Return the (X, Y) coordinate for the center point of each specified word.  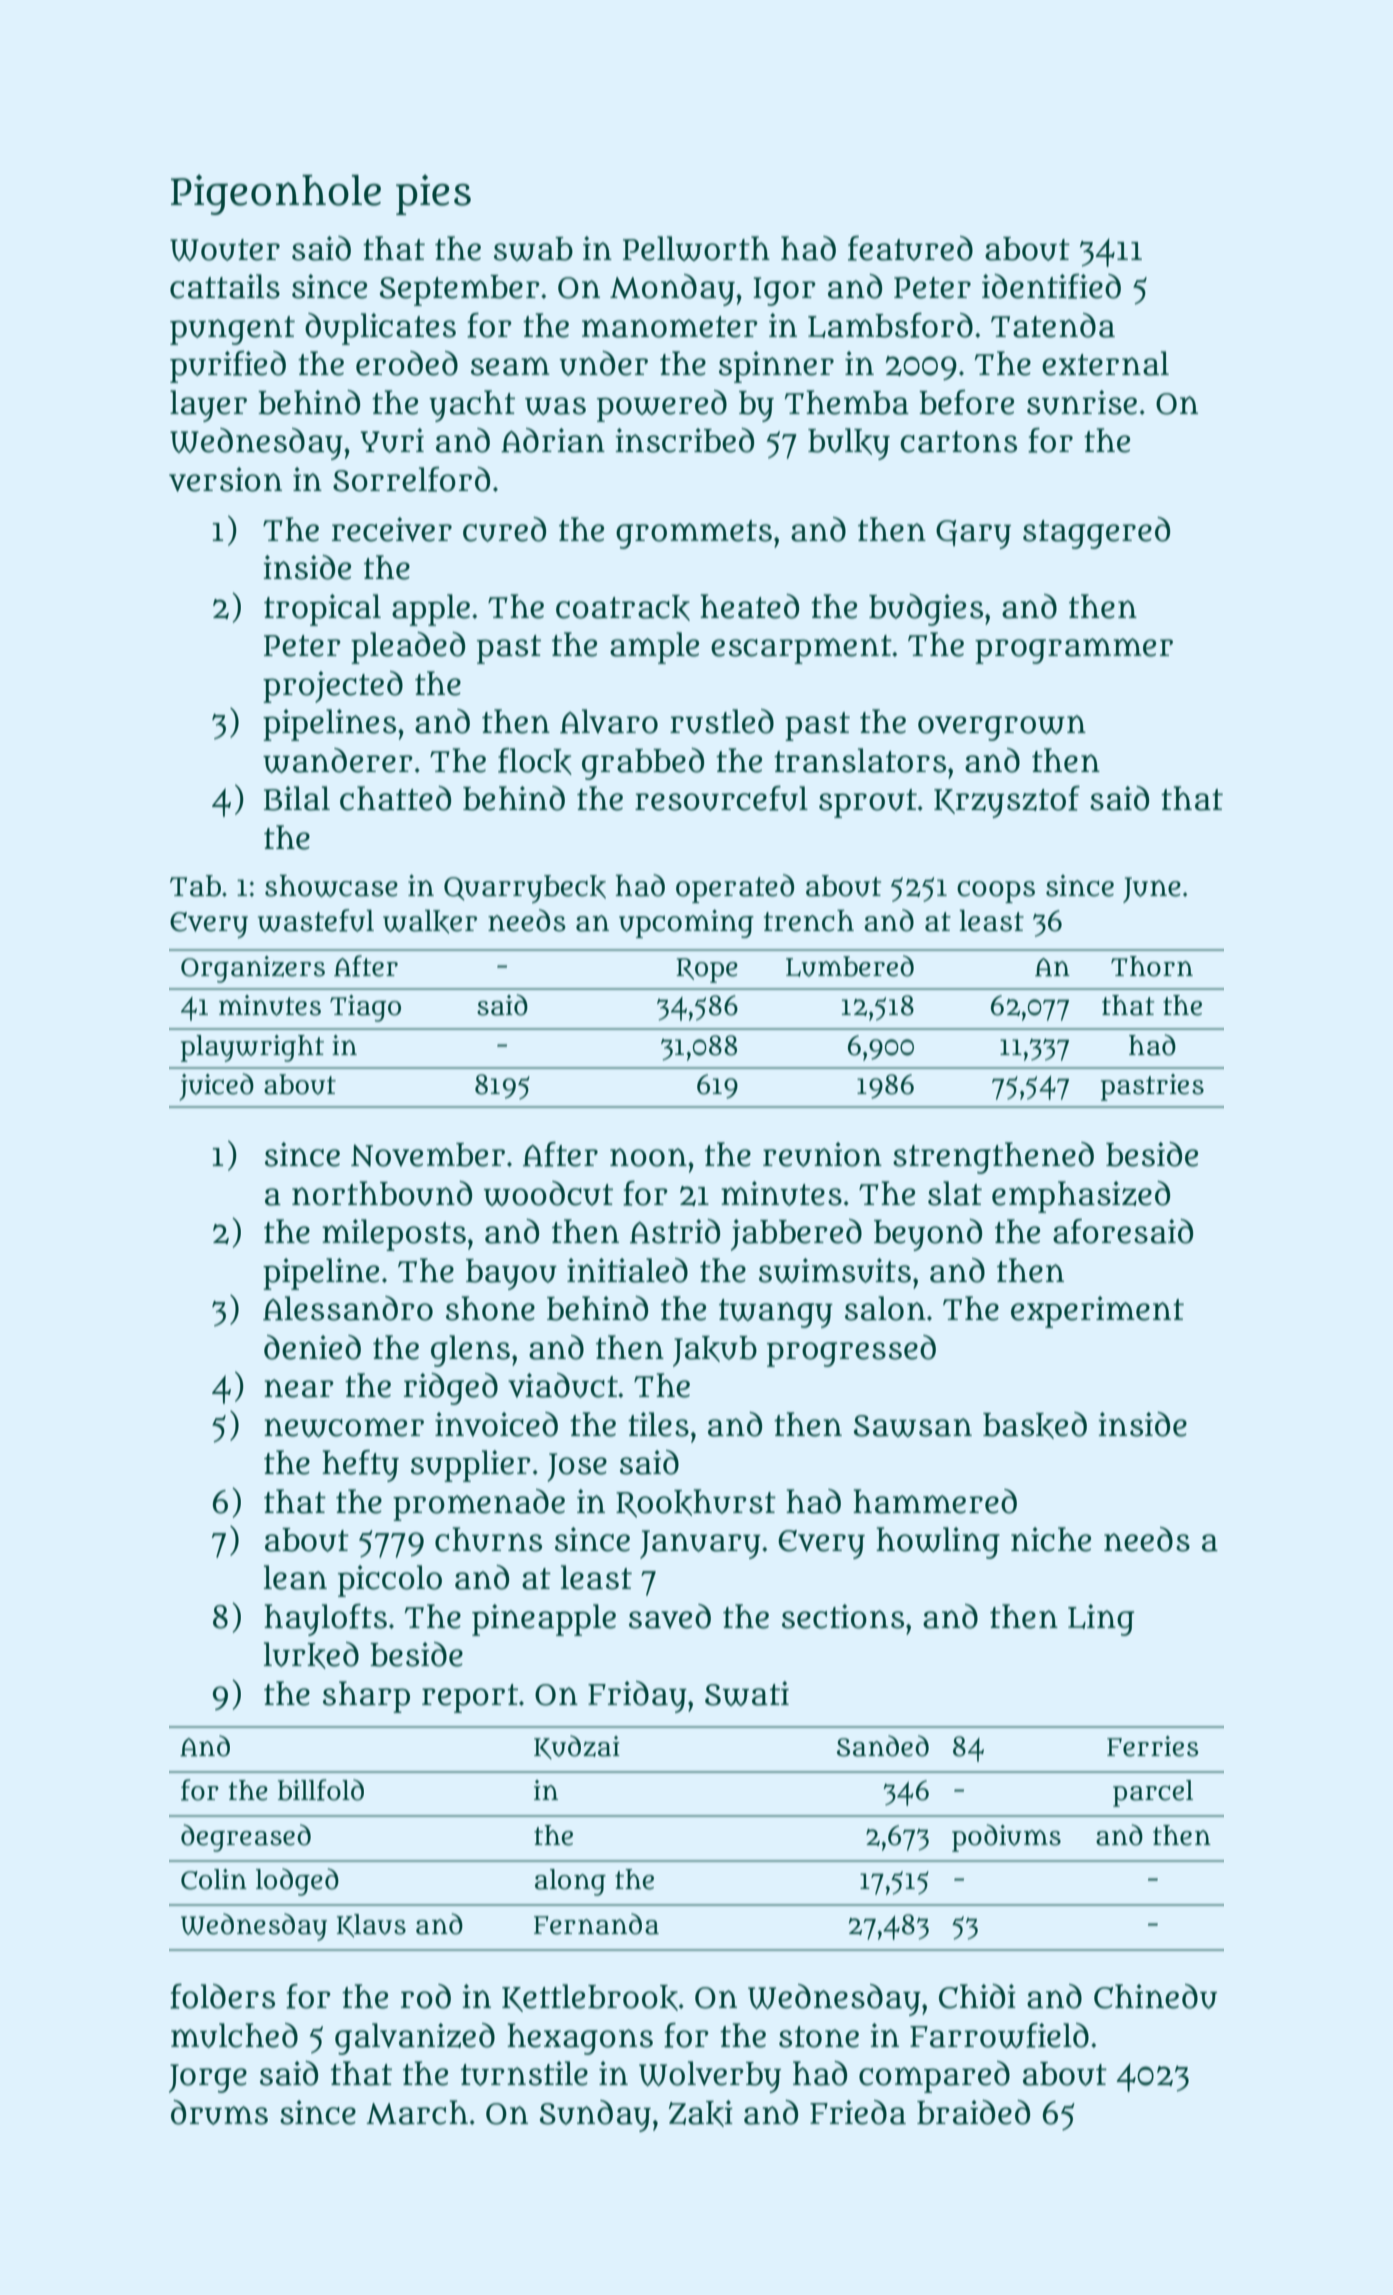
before (966, 402)
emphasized (1081, 1197)
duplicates (380, 329)
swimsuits (835, 1270)
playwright (252, 1048)
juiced (216, 1087)
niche (1051, 1539)
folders (222, 1996)
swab (533, 249)
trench (809, 921)
